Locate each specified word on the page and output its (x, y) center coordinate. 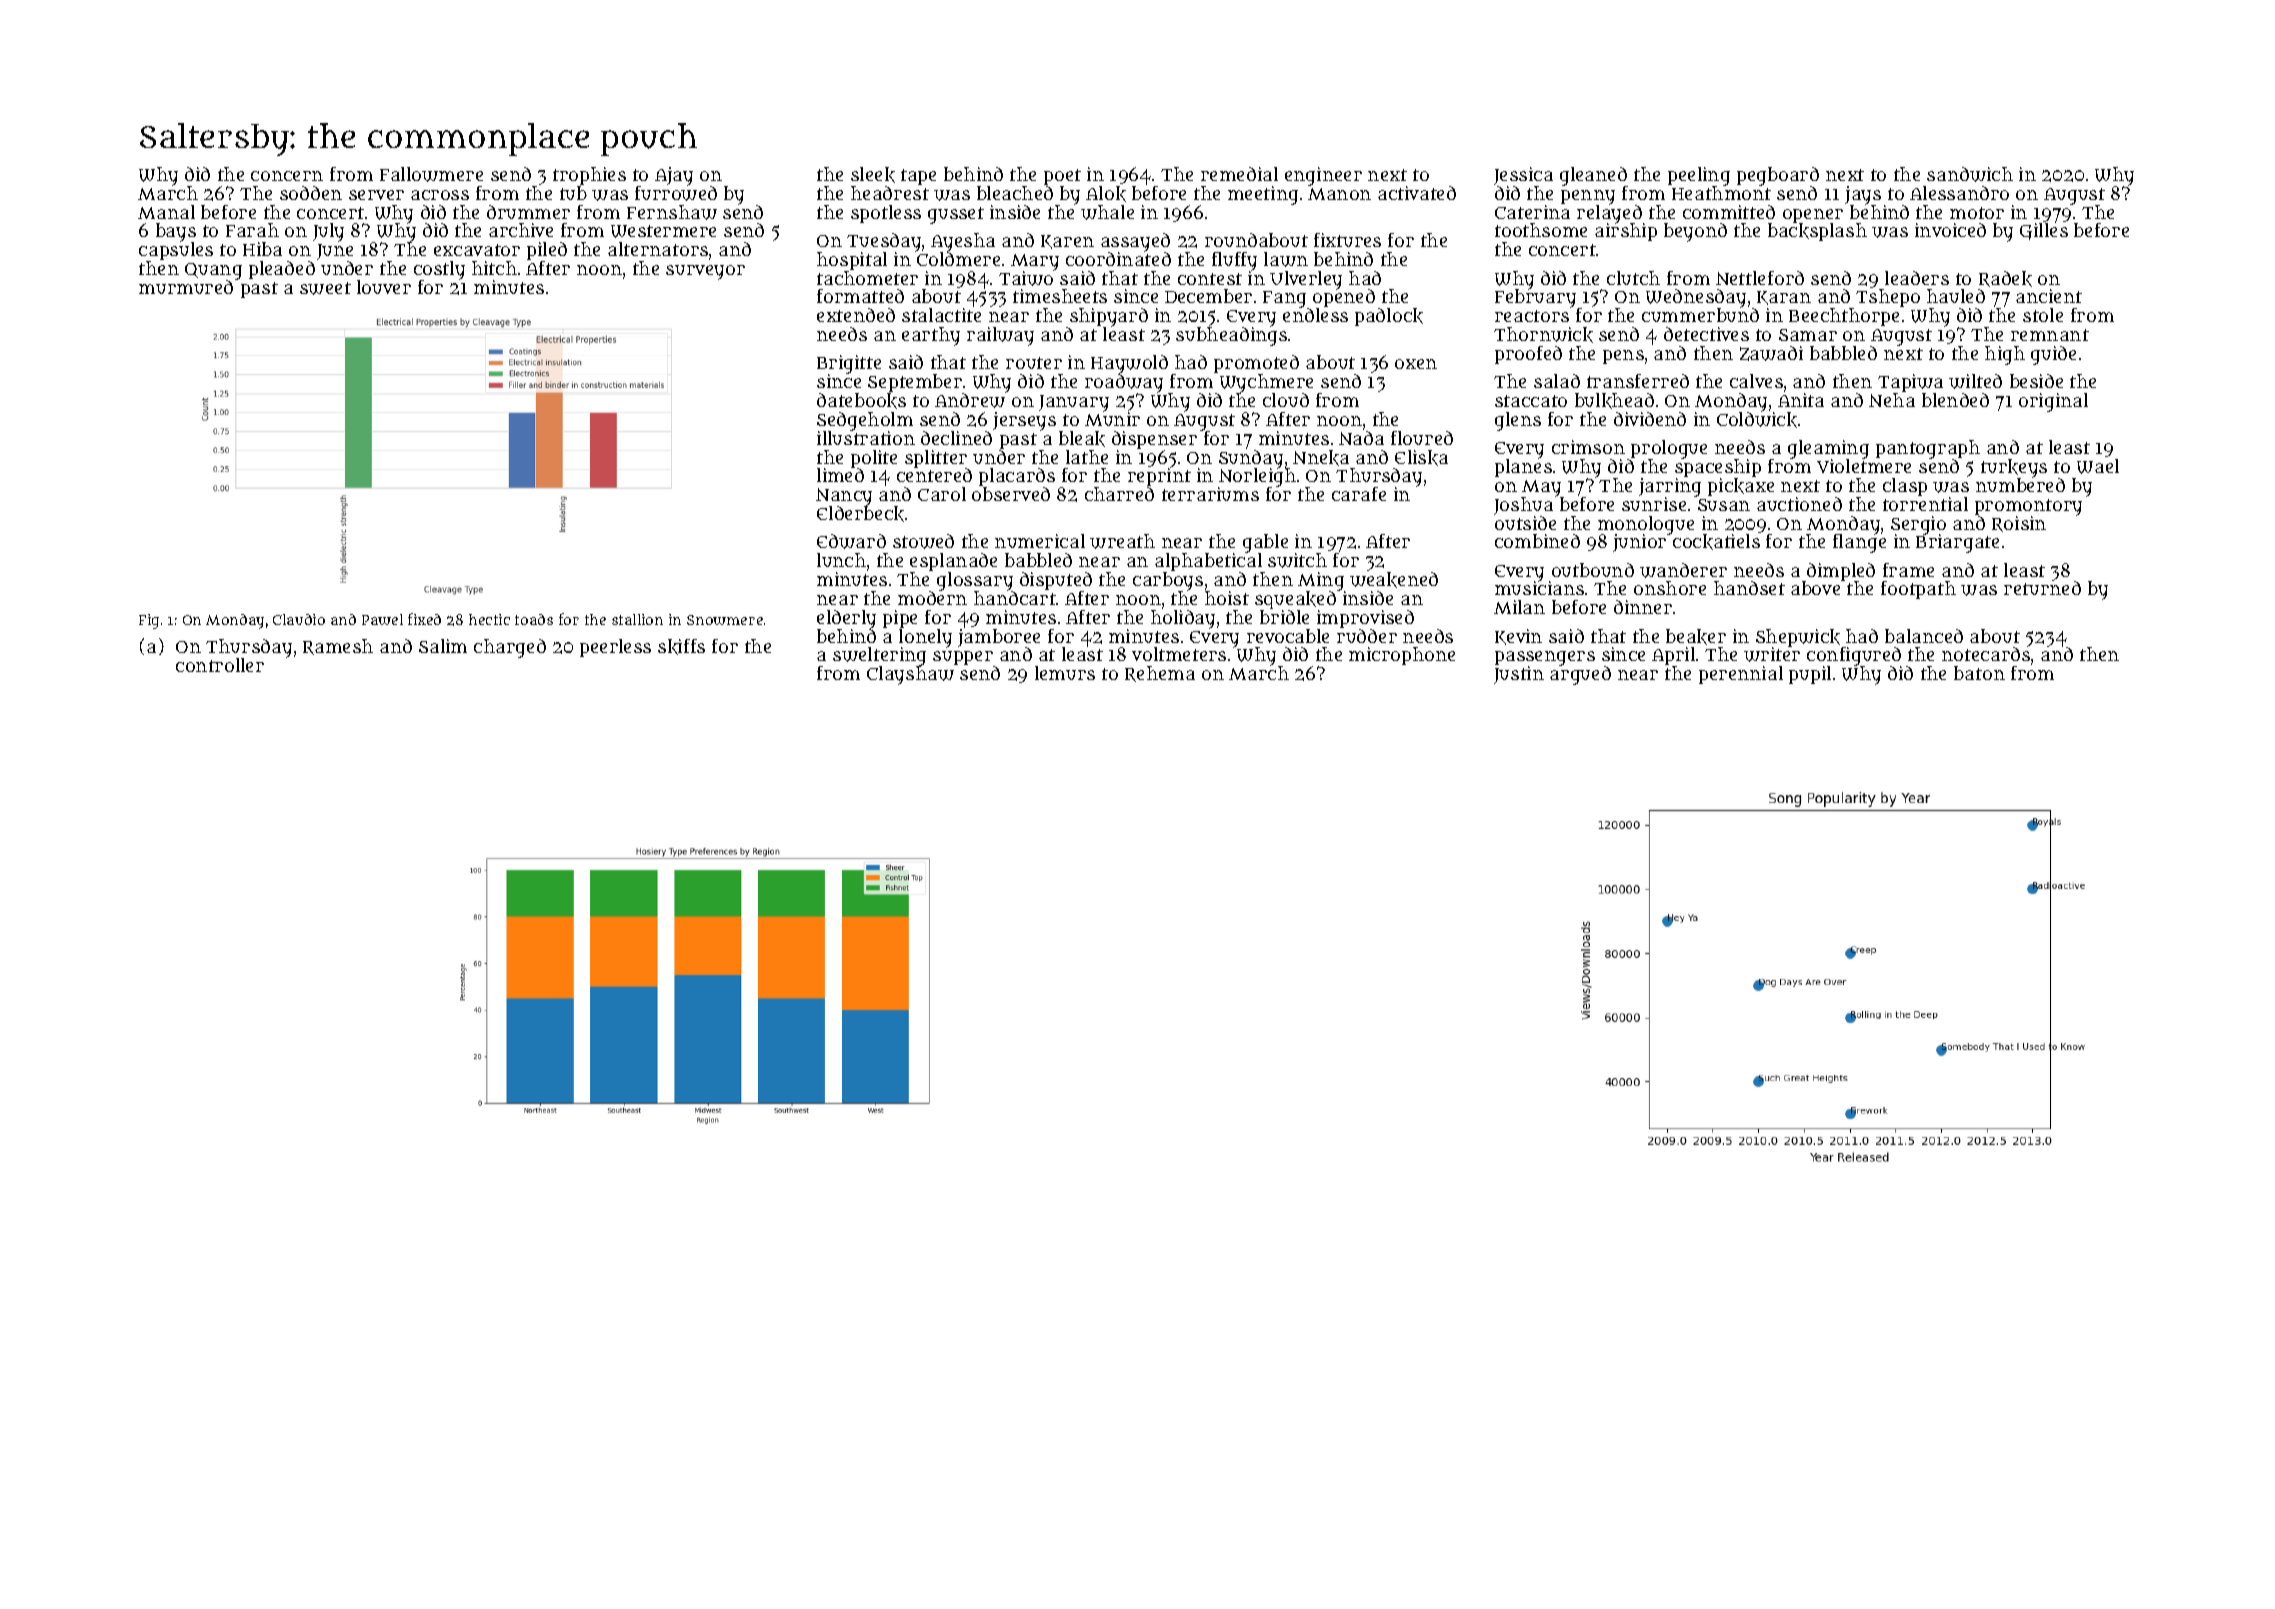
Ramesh (338, 647)
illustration (866, 438)
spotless (886, 214)
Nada (1361, 438)
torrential (1925, 504)
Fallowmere (431, 174)
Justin (1519, 675)
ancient (2049, 296)
